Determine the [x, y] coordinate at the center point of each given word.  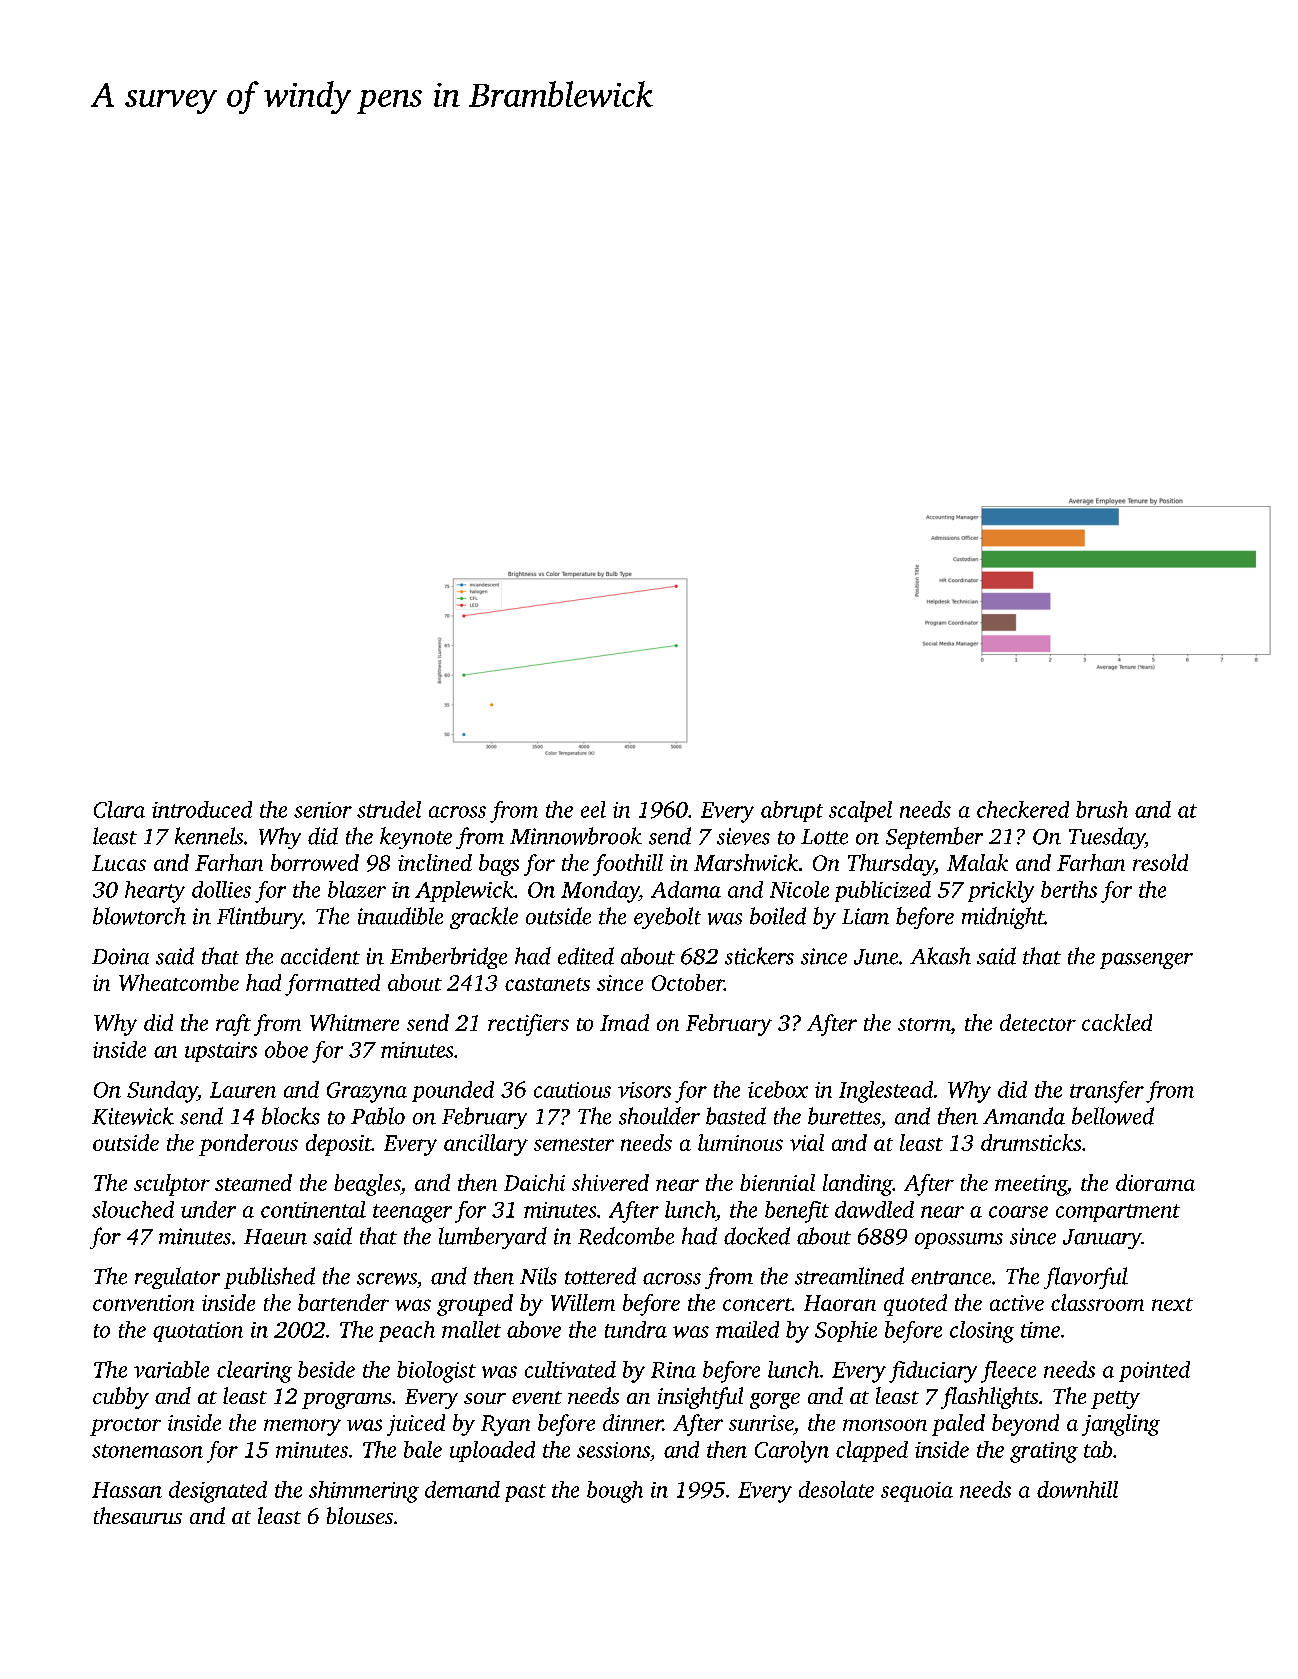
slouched [133, 1209]
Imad [624, 1022]
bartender [343, 1302]
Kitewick [133, 1116]
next [1172, 1304]
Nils [538, 1276]
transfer [1107, 1092]
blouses [360, 1515]
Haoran [840, 1303]
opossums [959, 1241]
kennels [209, 836]
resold [1160, 862]
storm [924, 1024]
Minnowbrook [576, 836]
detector [1038, 1022]
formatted [332, 985]
